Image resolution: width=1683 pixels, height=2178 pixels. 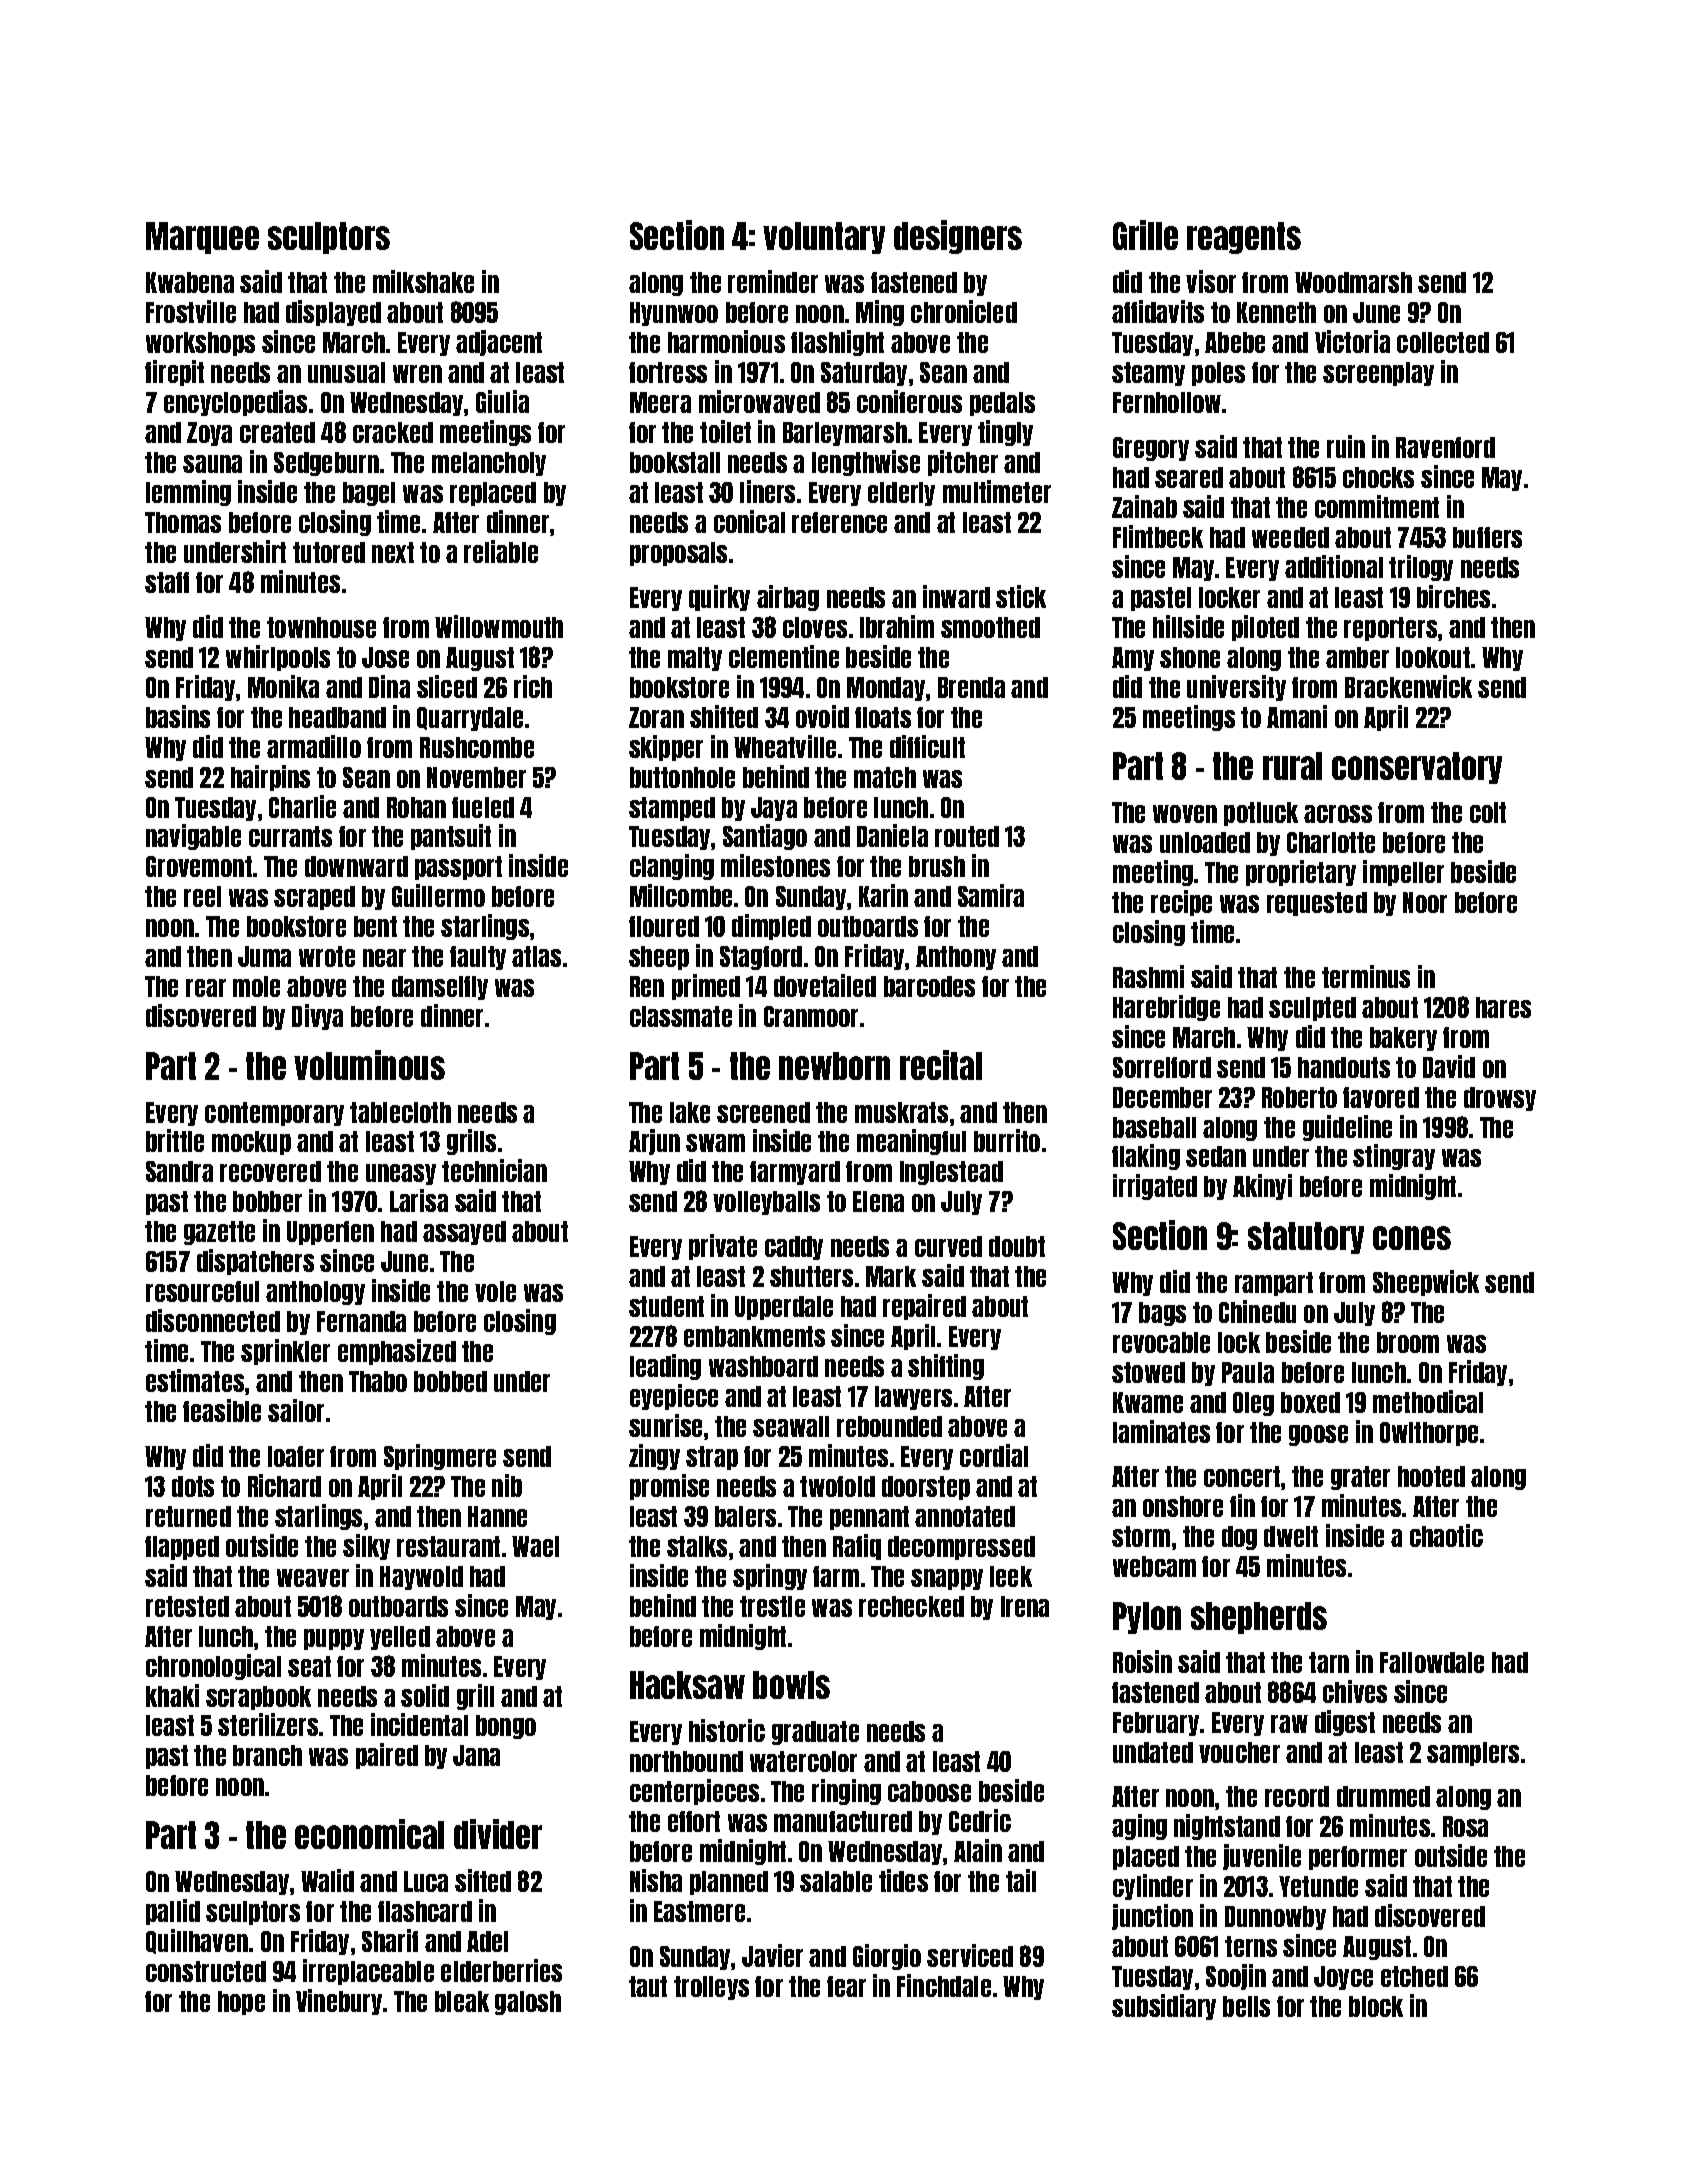 I want to click on rear, so click(x=206, y=988).
